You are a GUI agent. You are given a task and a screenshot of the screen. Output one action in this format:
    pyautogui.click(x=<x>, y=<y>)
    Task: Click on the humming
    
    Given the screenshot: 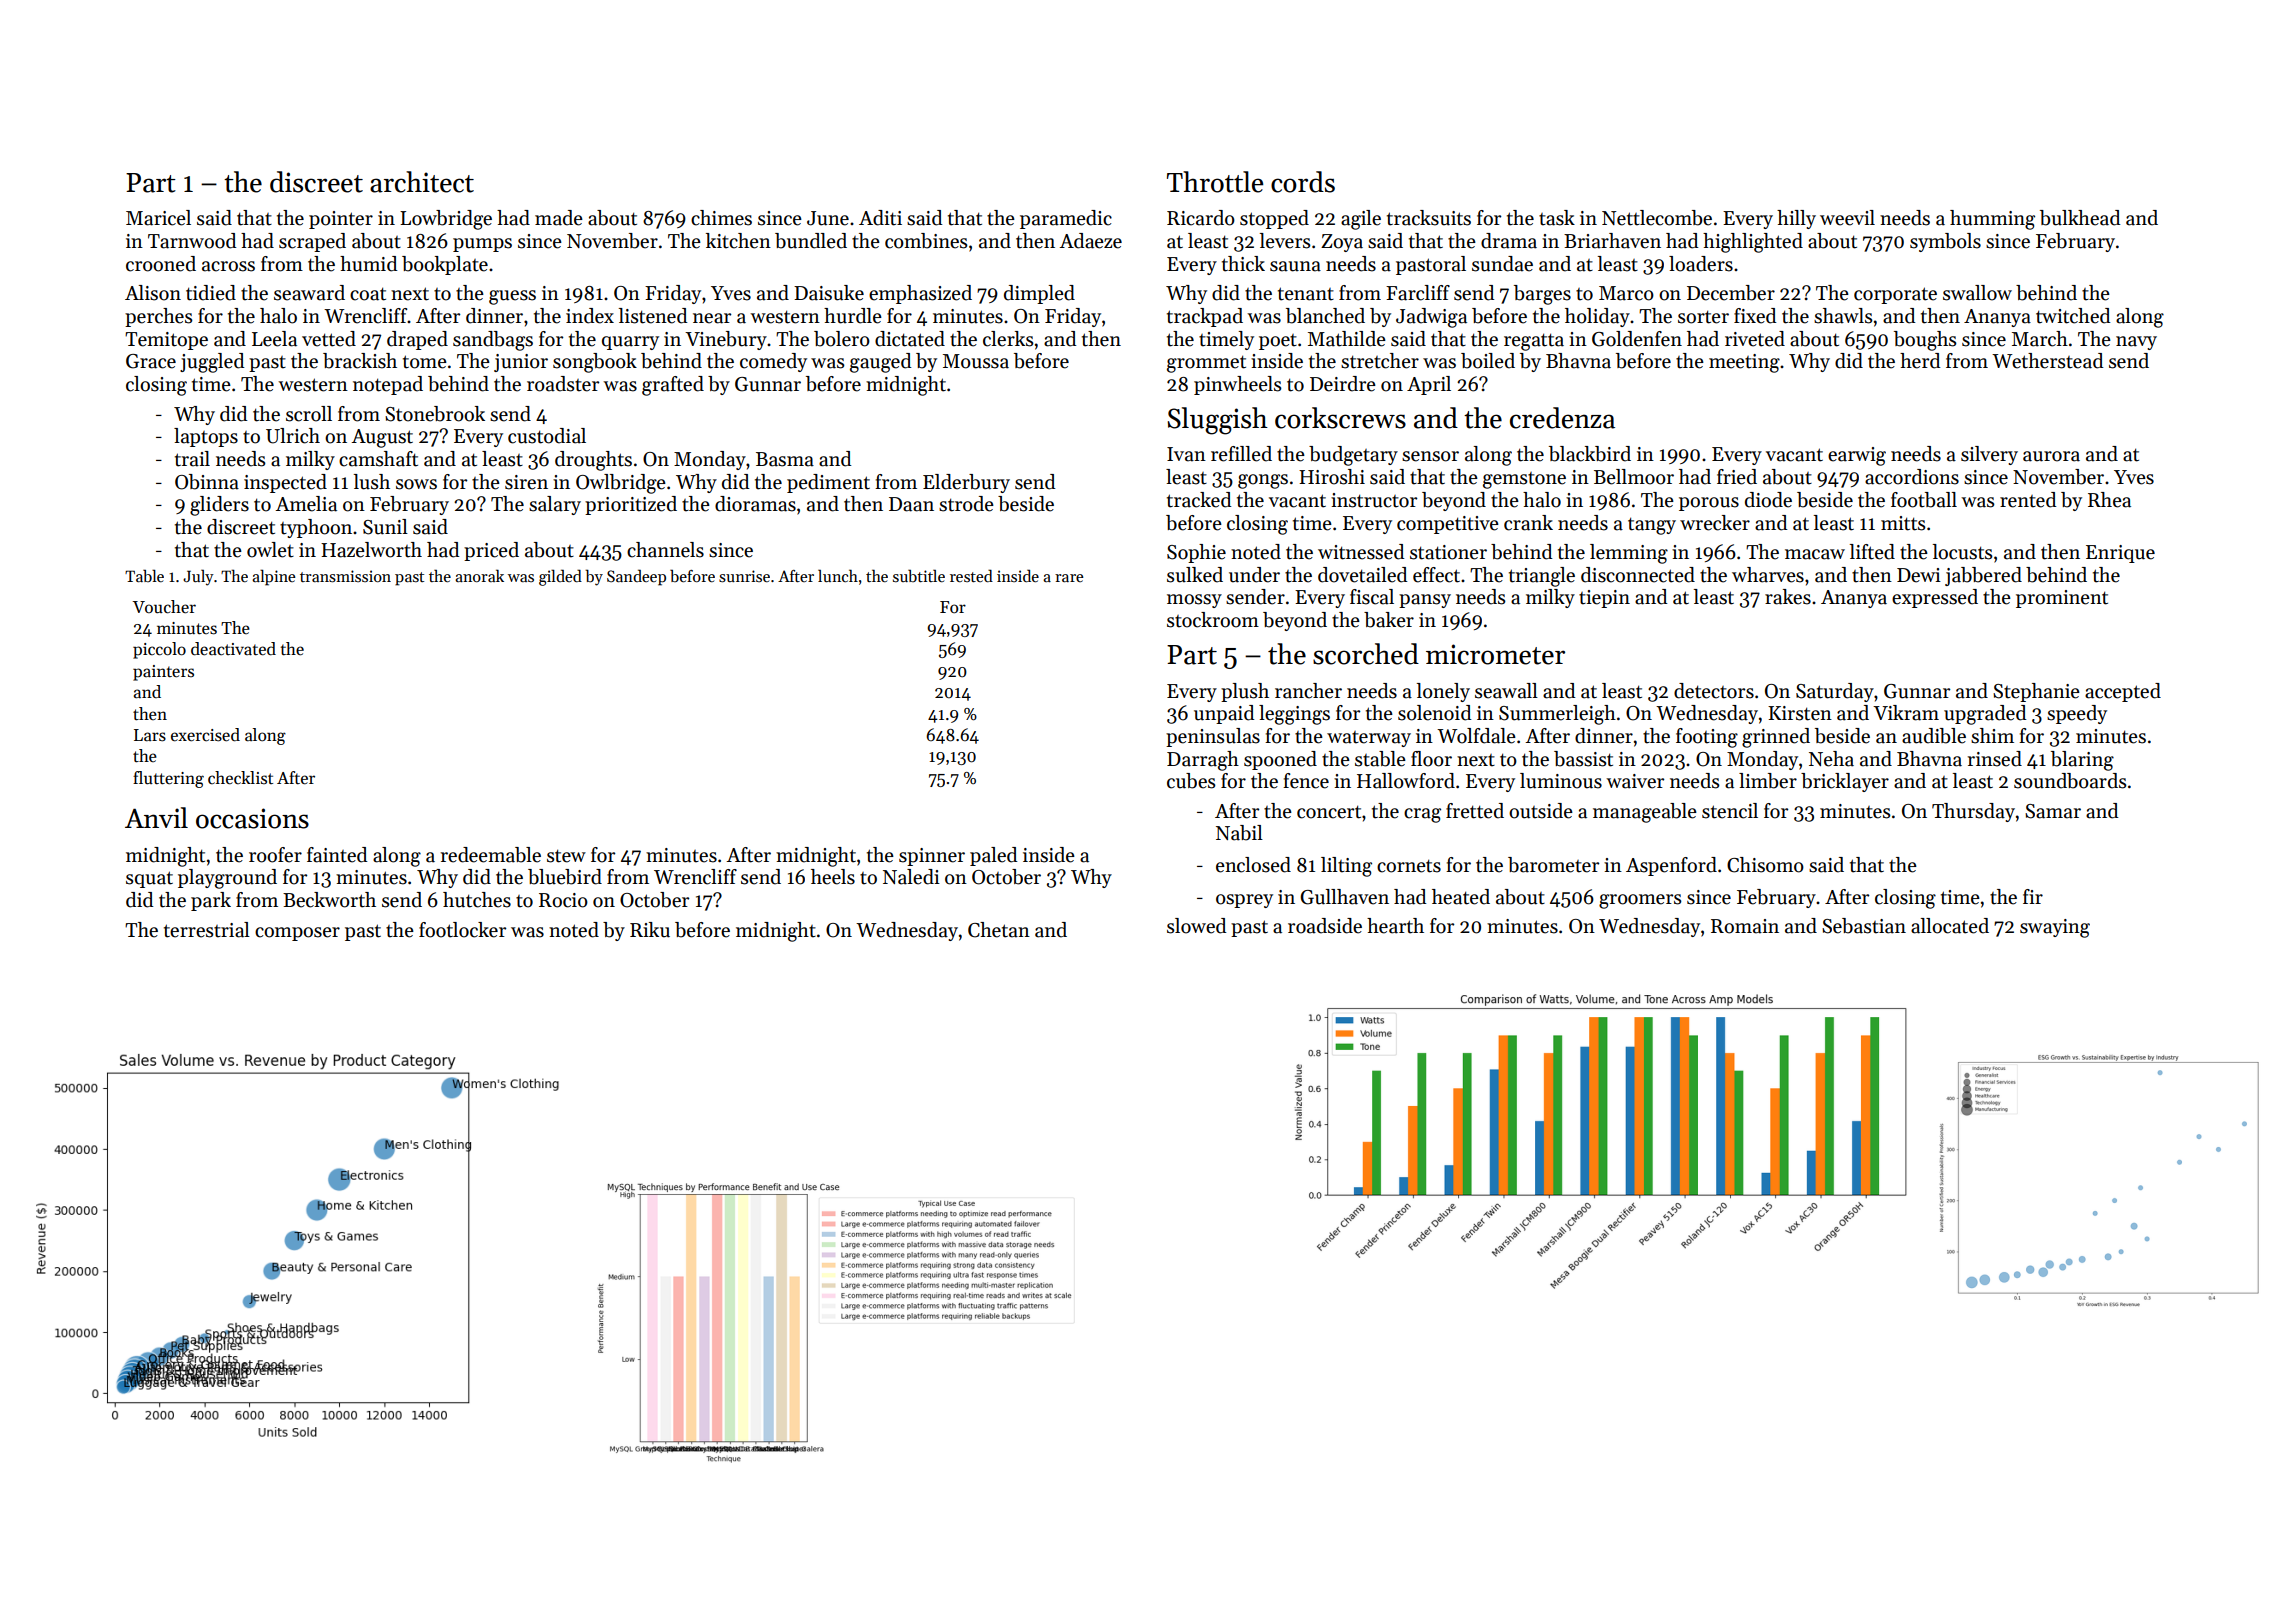 What is the action you would take?
    pyautogui.click(x=1992, y=220)
